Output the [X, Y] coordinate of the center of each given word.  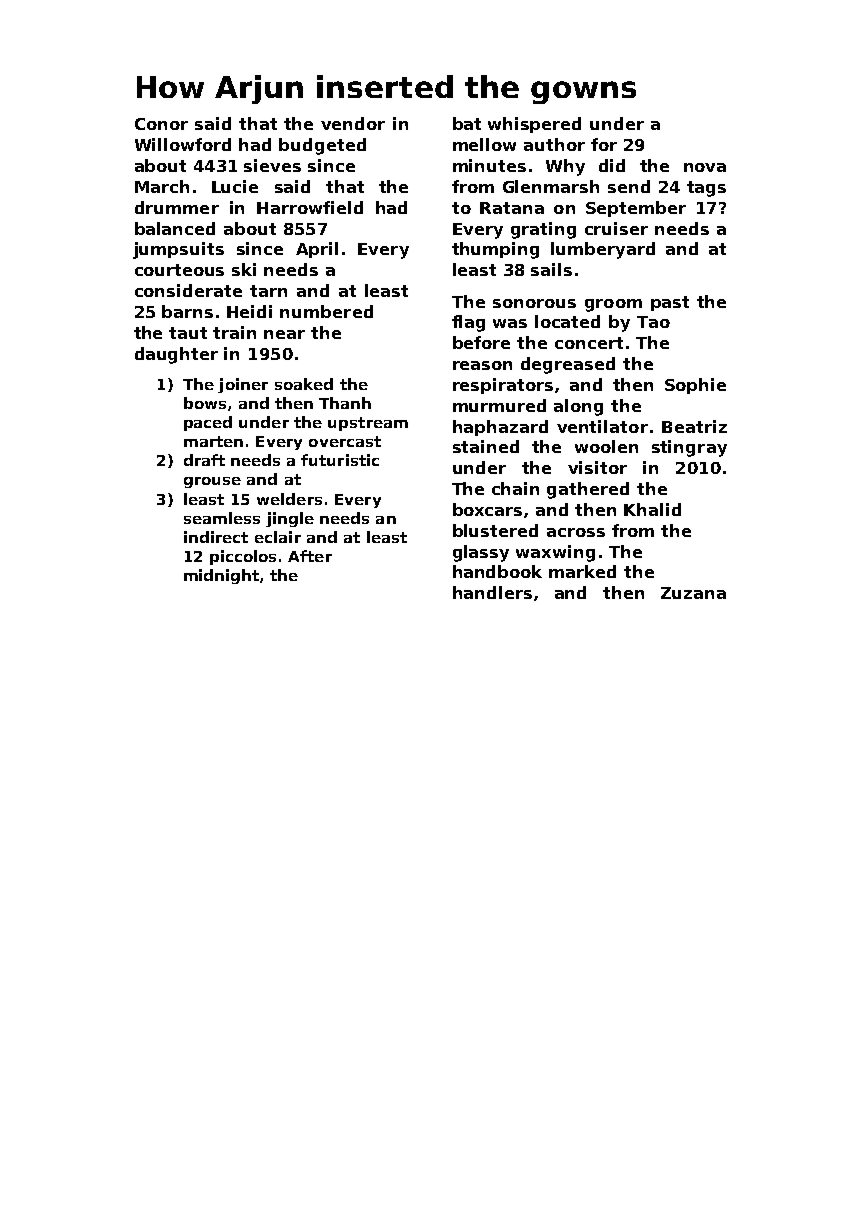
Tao [653, 322]
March [162, 186]
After [310, 556]
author [554, 144]
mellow [484, 144]
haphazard [500, 428]
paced [208, 423]
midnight [221, 576]
